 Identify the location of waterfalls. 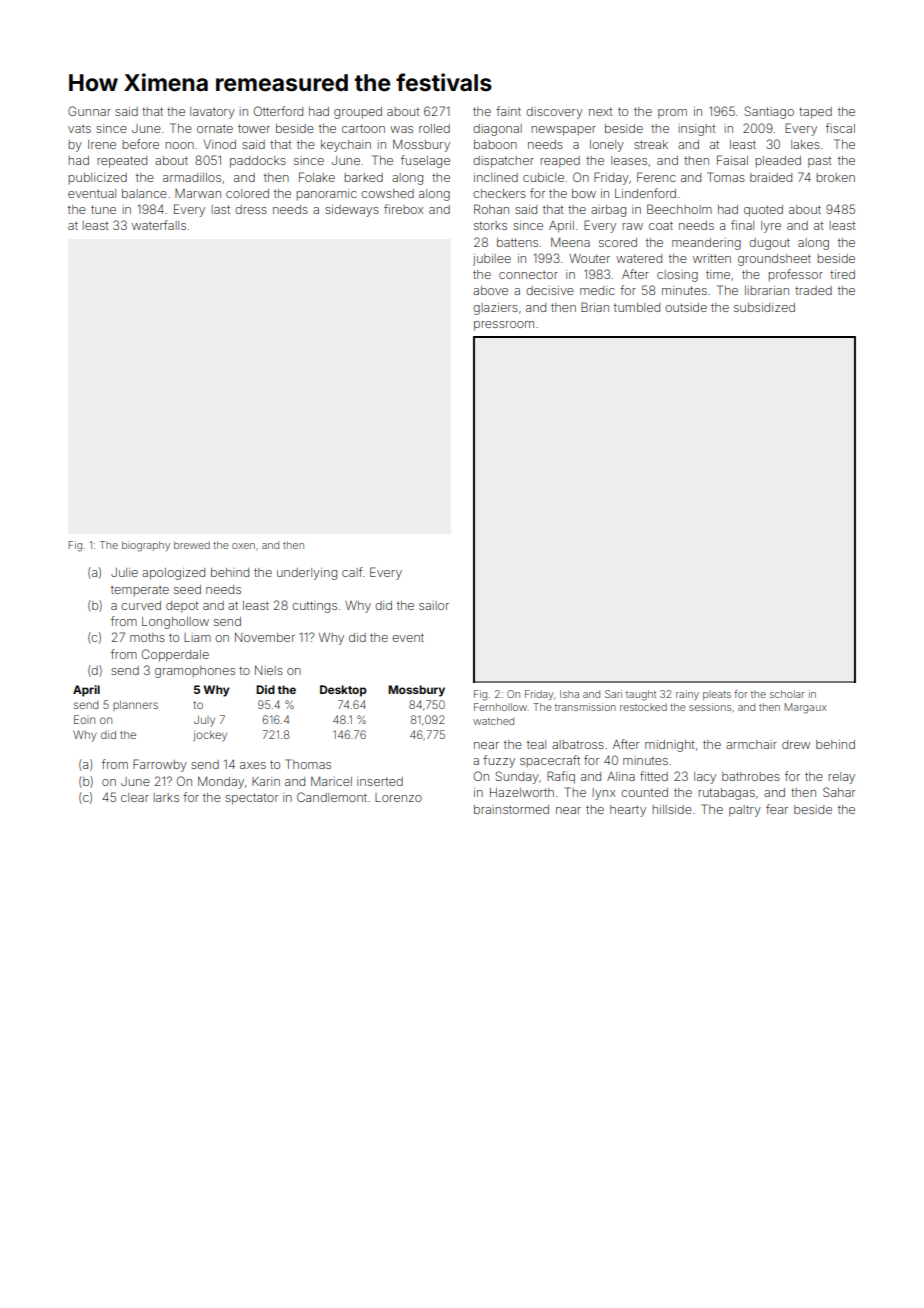
(159, 225).
